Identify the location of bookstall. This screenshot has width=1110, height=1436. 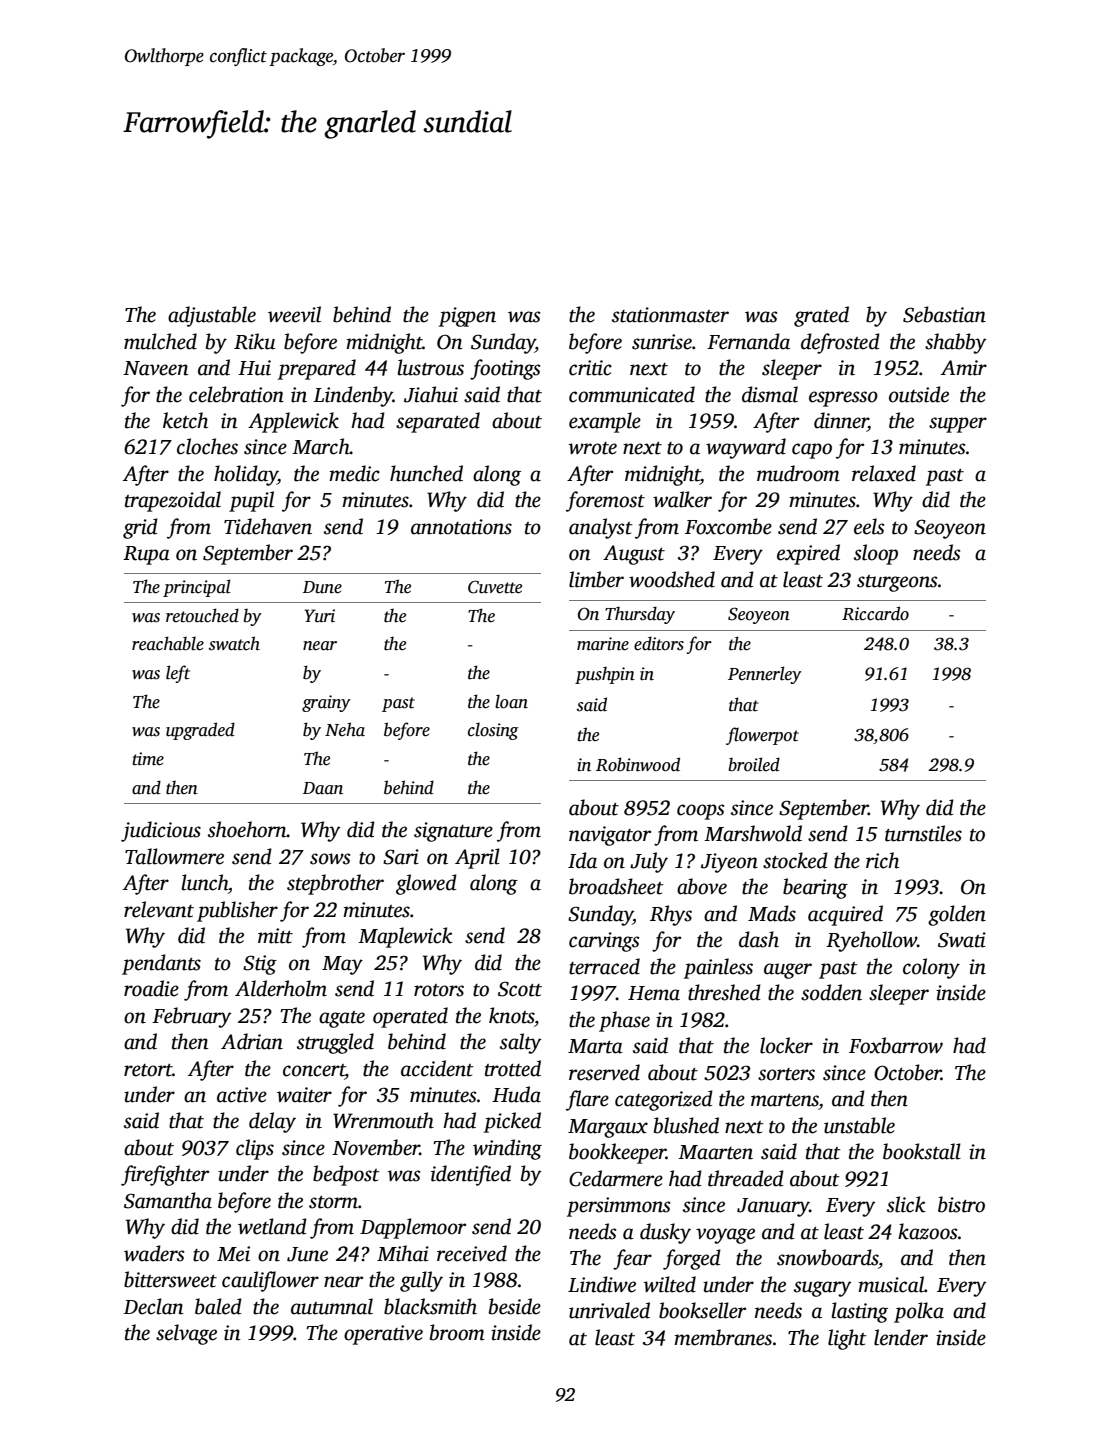
(922, 1151).
